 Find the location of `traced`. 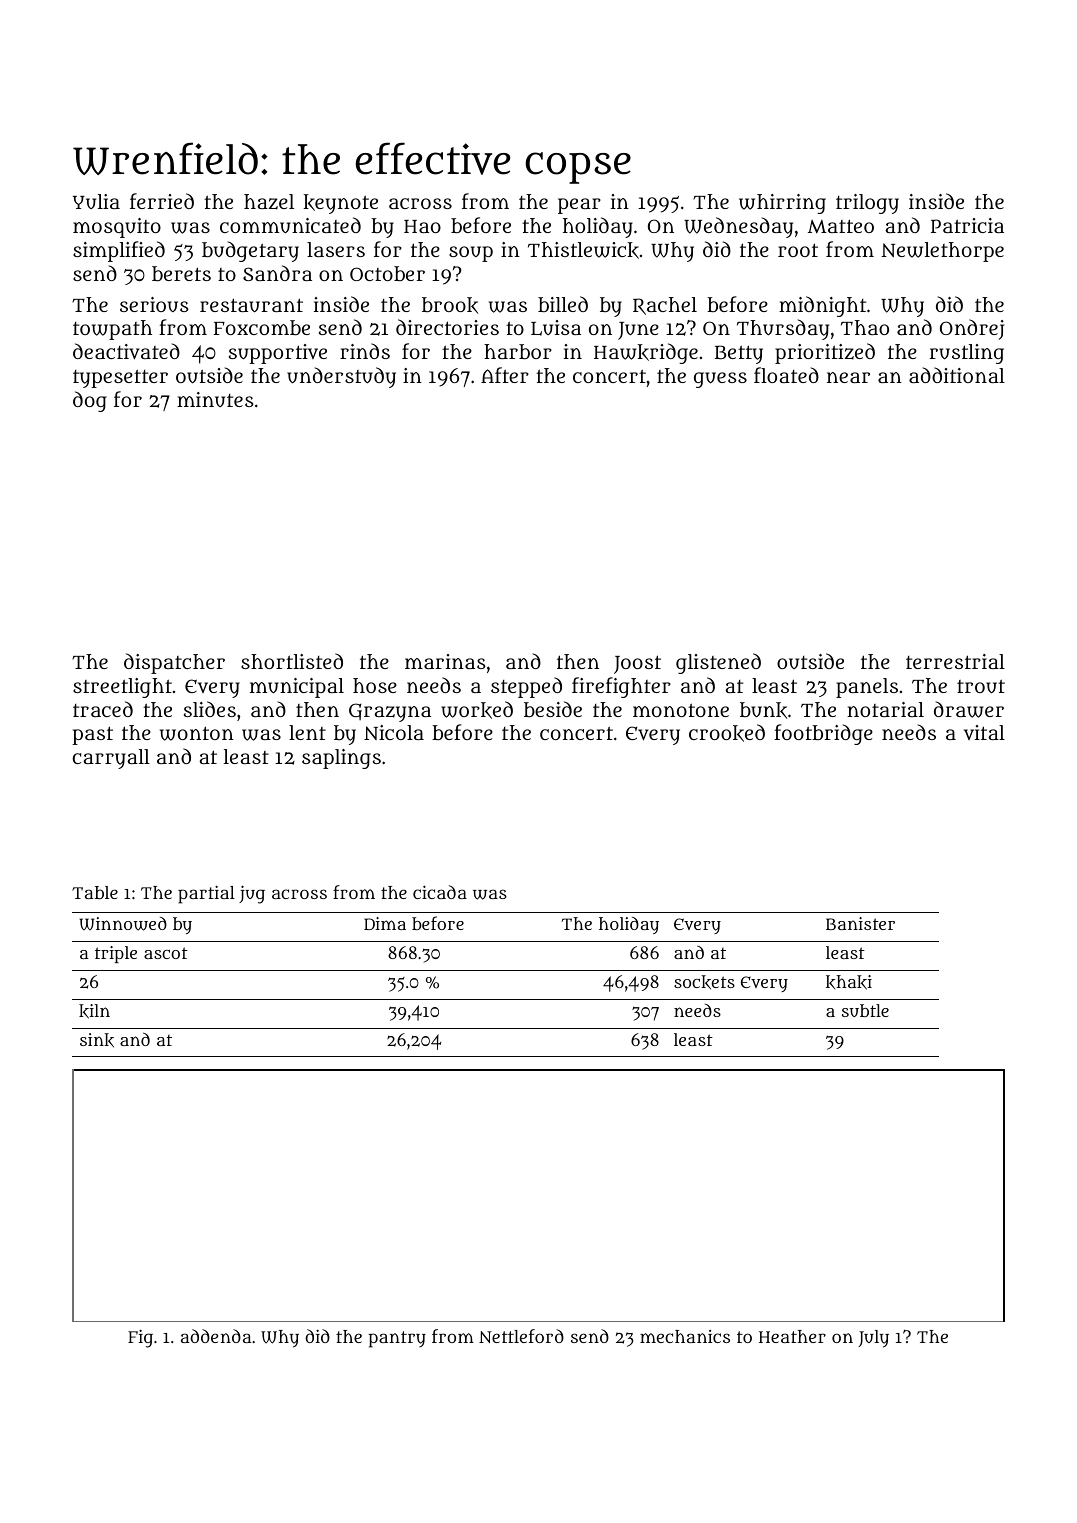

traced is located at coordinates (103, 709).
